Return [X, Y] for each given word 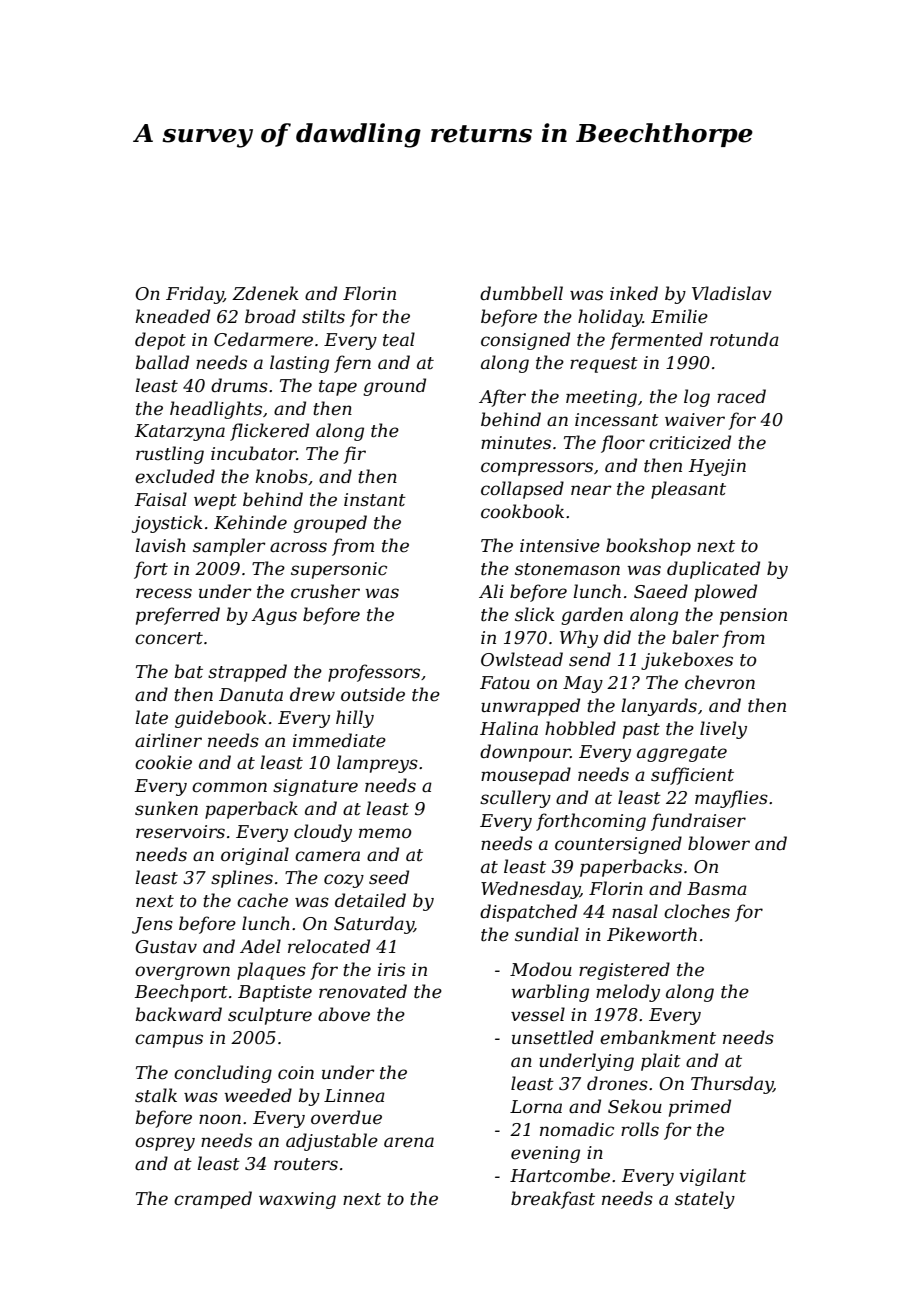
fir [354, 455]
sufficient [692, 776]
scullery [515, 799]
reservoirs [180, 832]
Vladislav [732, 293]
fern [352, 364]
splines [242, 879]
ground [394, 387]
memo [385, 833]
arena [409, 1142]
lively [723, 730]
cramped [213, 1200]
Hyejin [717, 467]
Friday [195, 295]
